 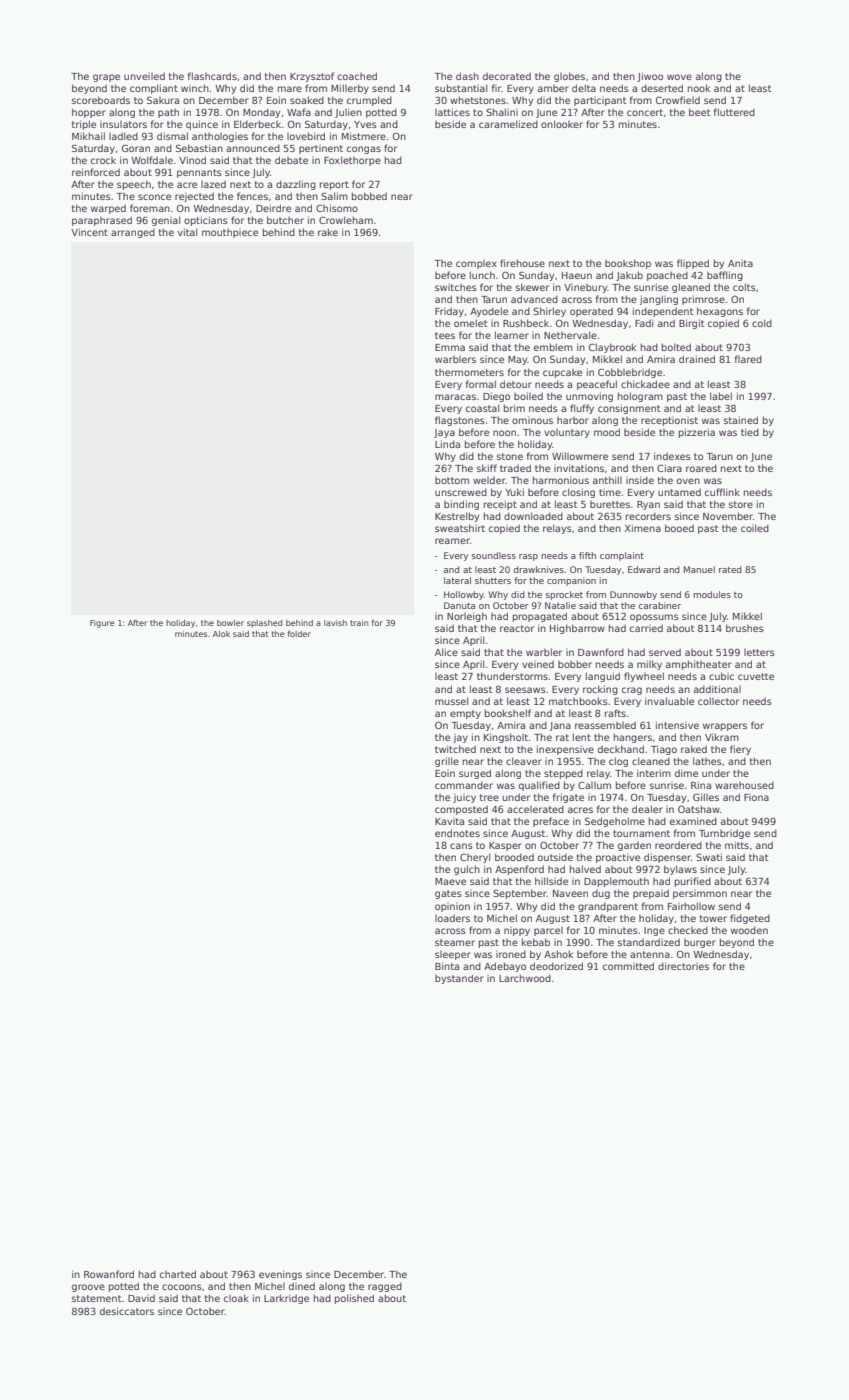 I want to click on charted, so click(x=178, y=1274).
